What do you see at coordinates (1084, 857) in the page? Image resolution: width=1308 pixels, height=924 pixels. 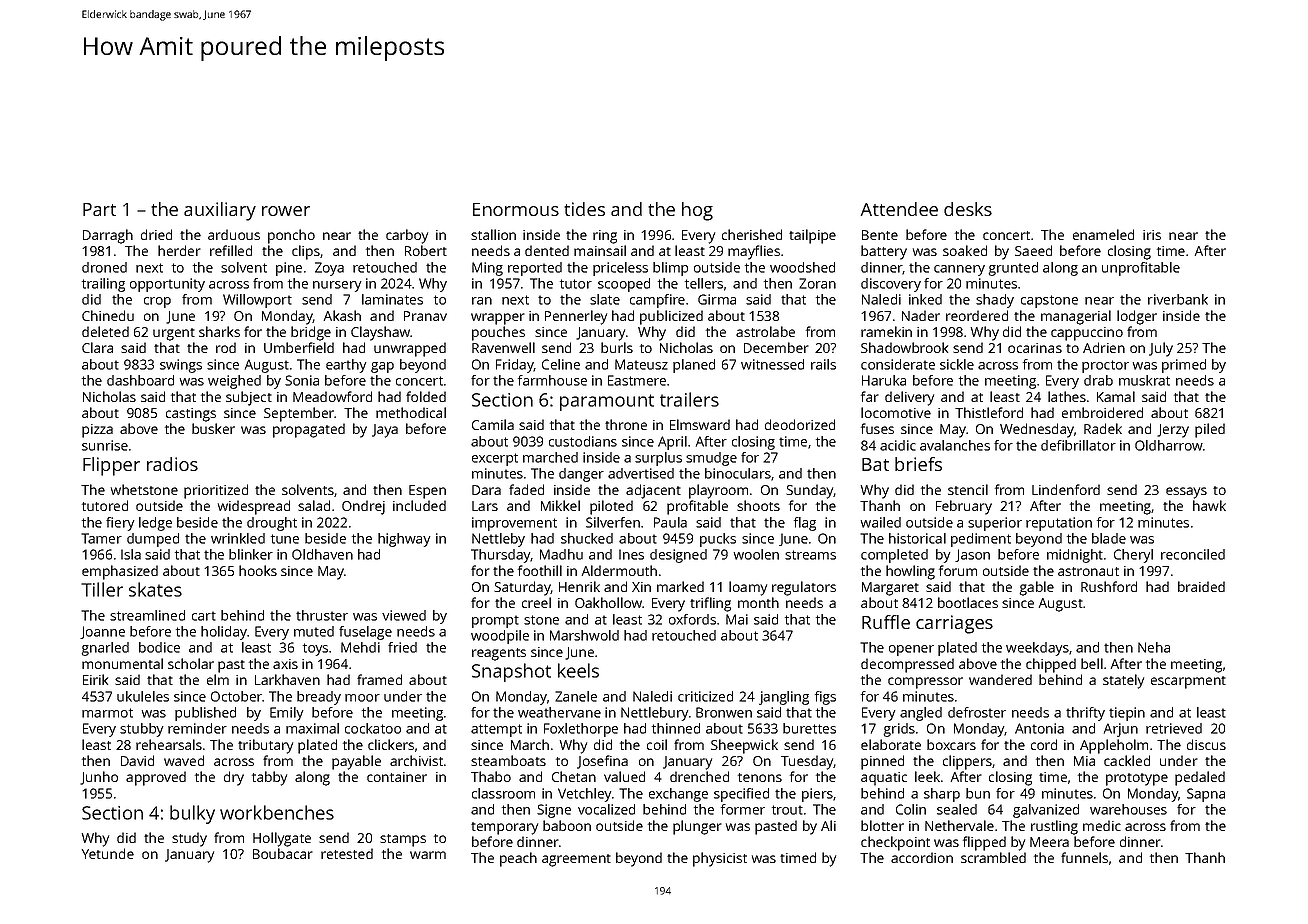 I see `funnels` at bounding box center [1084, 857].
